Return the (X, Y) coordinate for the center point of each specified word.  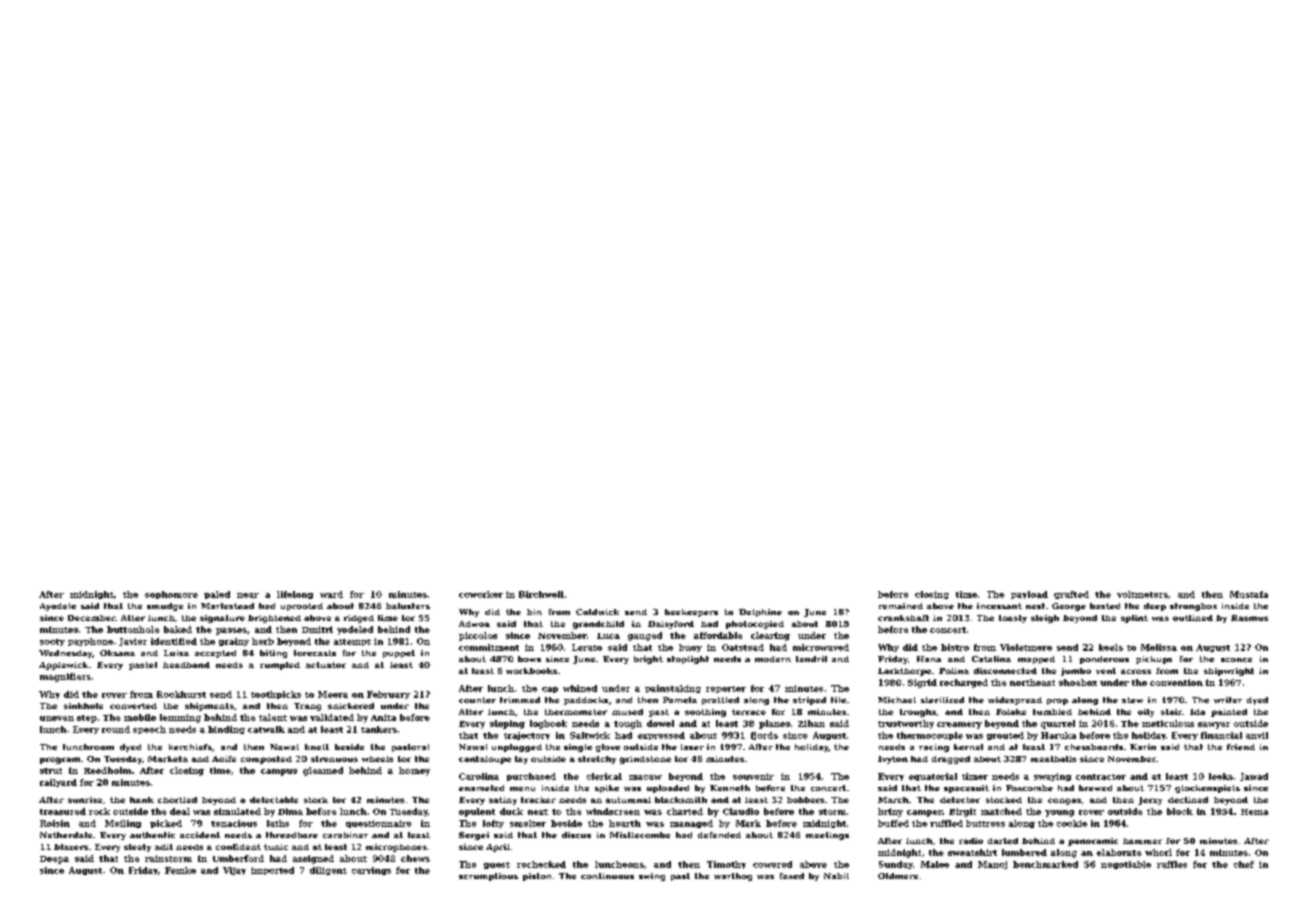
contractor (1101, 777)
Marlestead (227, 606)
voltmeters (1142, 594)
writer (1228, 700)
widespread (1015, 701)
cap (550, 690)
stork (316, 800)
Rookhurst (181, 694)
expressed (661, 736)
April (498, 848)
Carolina (479, 776)
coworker (481, 594)
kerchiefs (190, 747)
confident (238, 847)
